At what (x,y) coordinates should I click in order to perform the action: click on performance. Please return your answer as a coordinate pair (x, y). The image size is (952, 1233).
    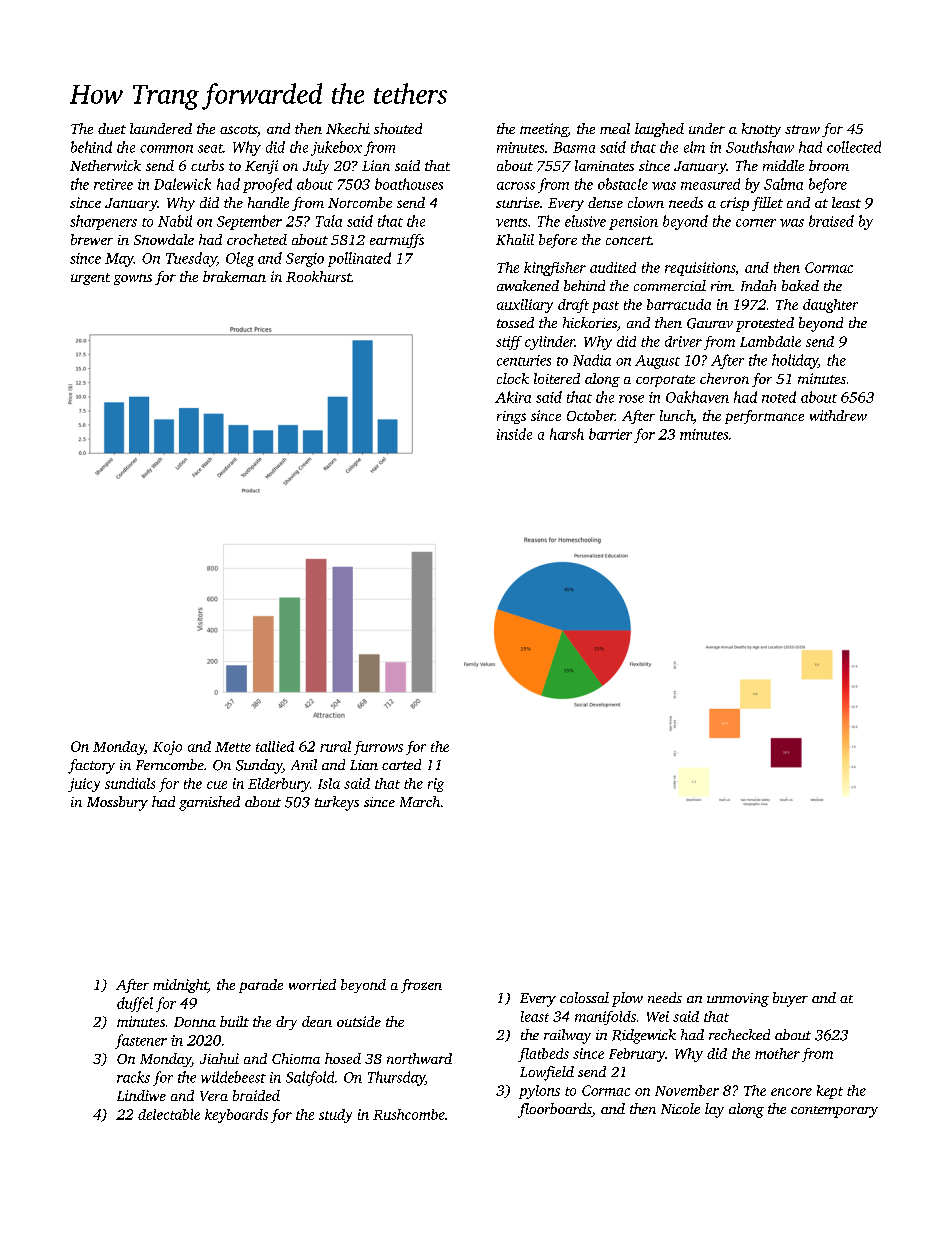
    Looking at the image, I should click on (764, 417).
